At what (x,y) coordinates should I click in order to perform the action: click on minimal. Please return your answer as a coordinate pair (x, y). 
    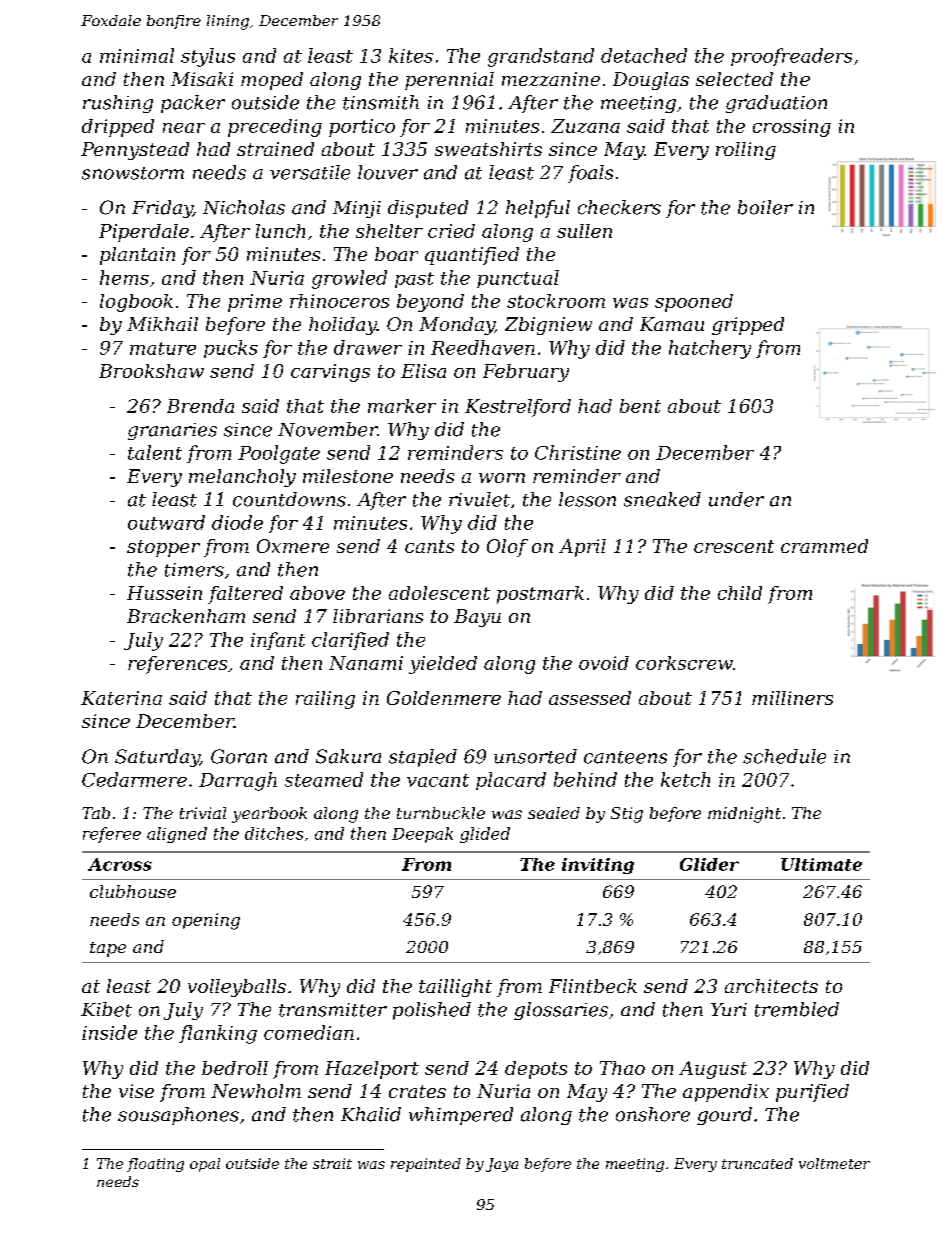
    Looking at the image, I should click on (137, 55).
